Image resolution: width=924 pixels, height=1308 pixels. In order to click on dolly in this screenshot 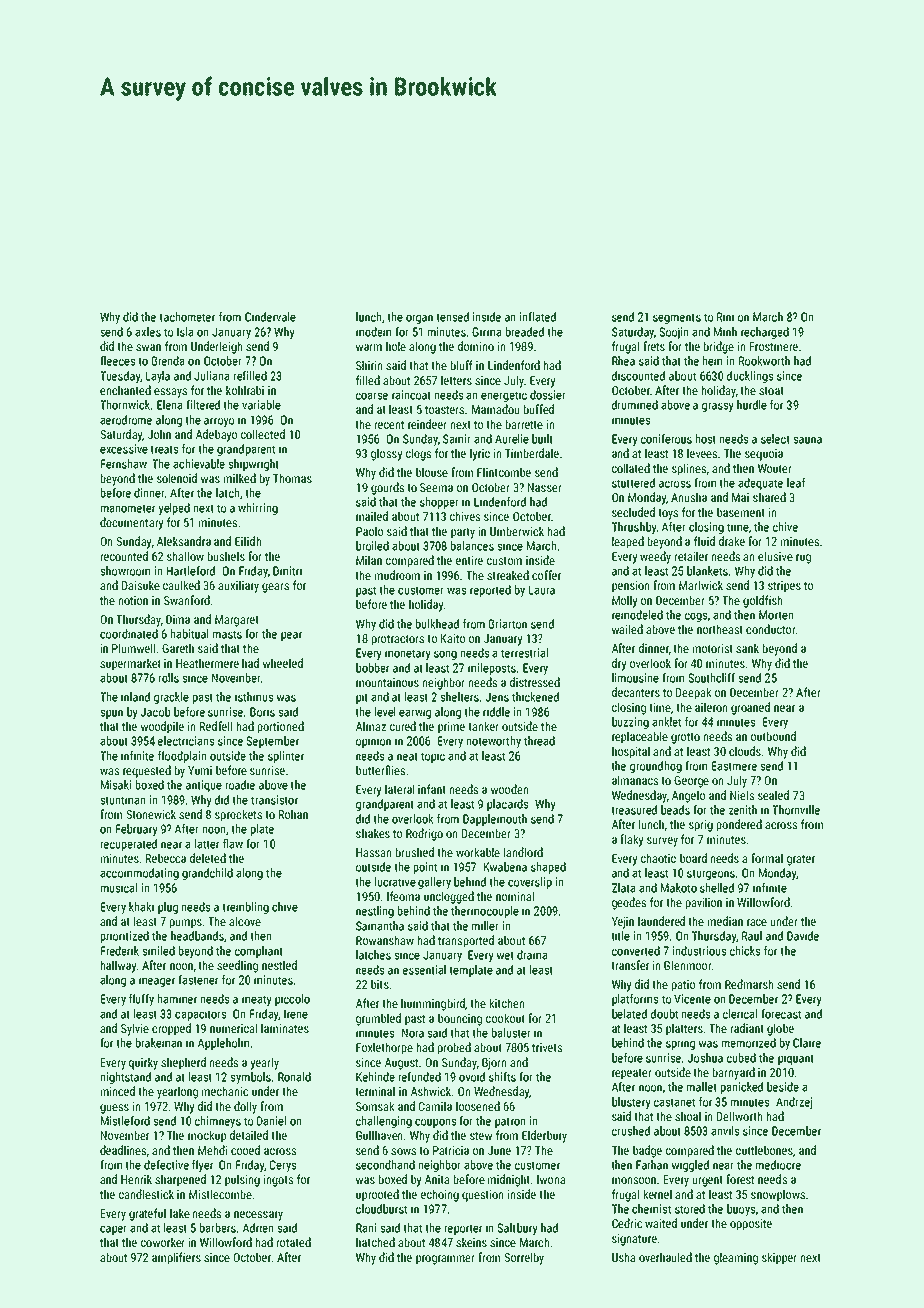, I will do `click(245, 1107)`.
